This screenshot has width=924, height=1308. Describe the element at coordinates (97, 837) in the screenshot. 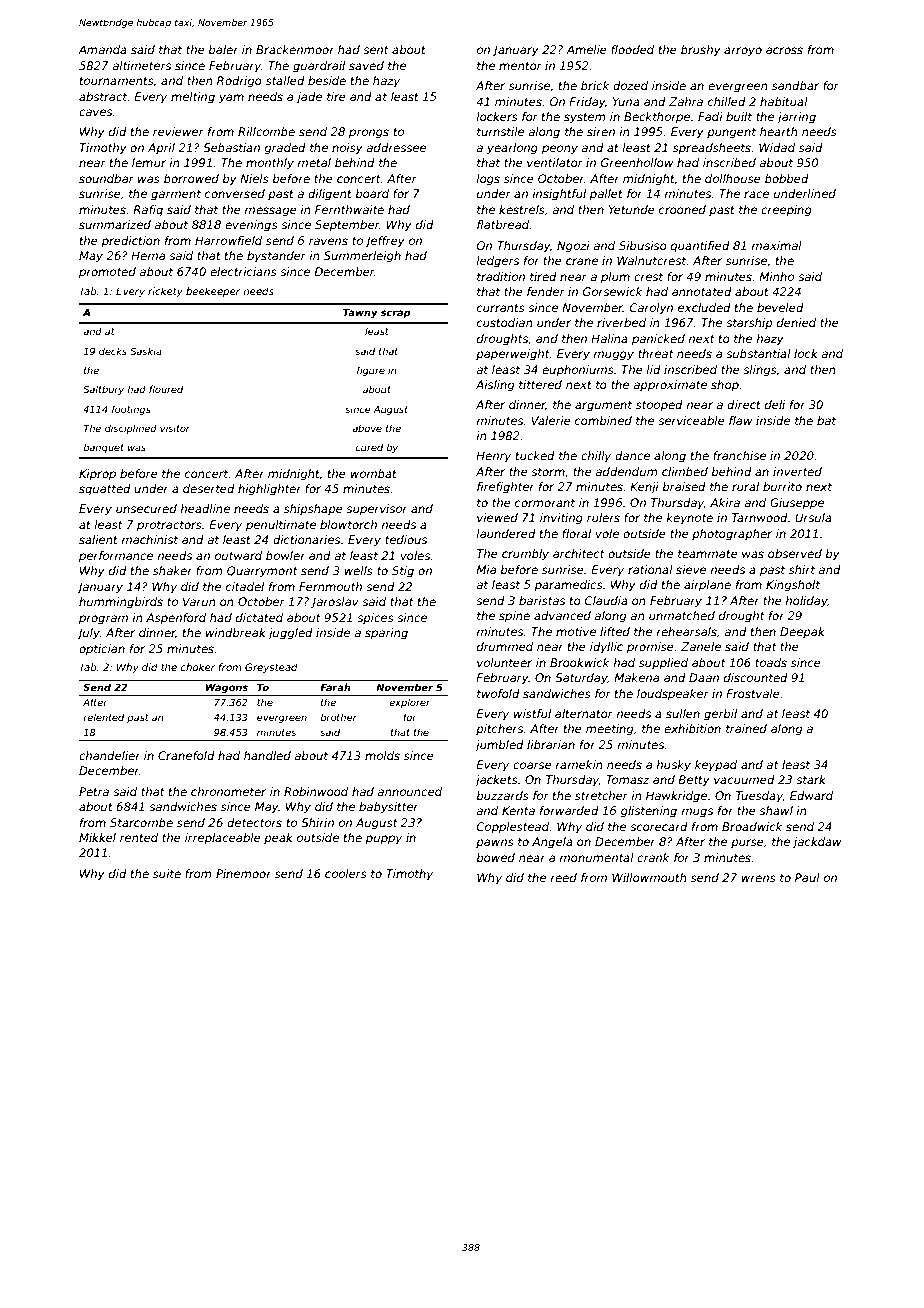

I see `Mikkel` at that location.
